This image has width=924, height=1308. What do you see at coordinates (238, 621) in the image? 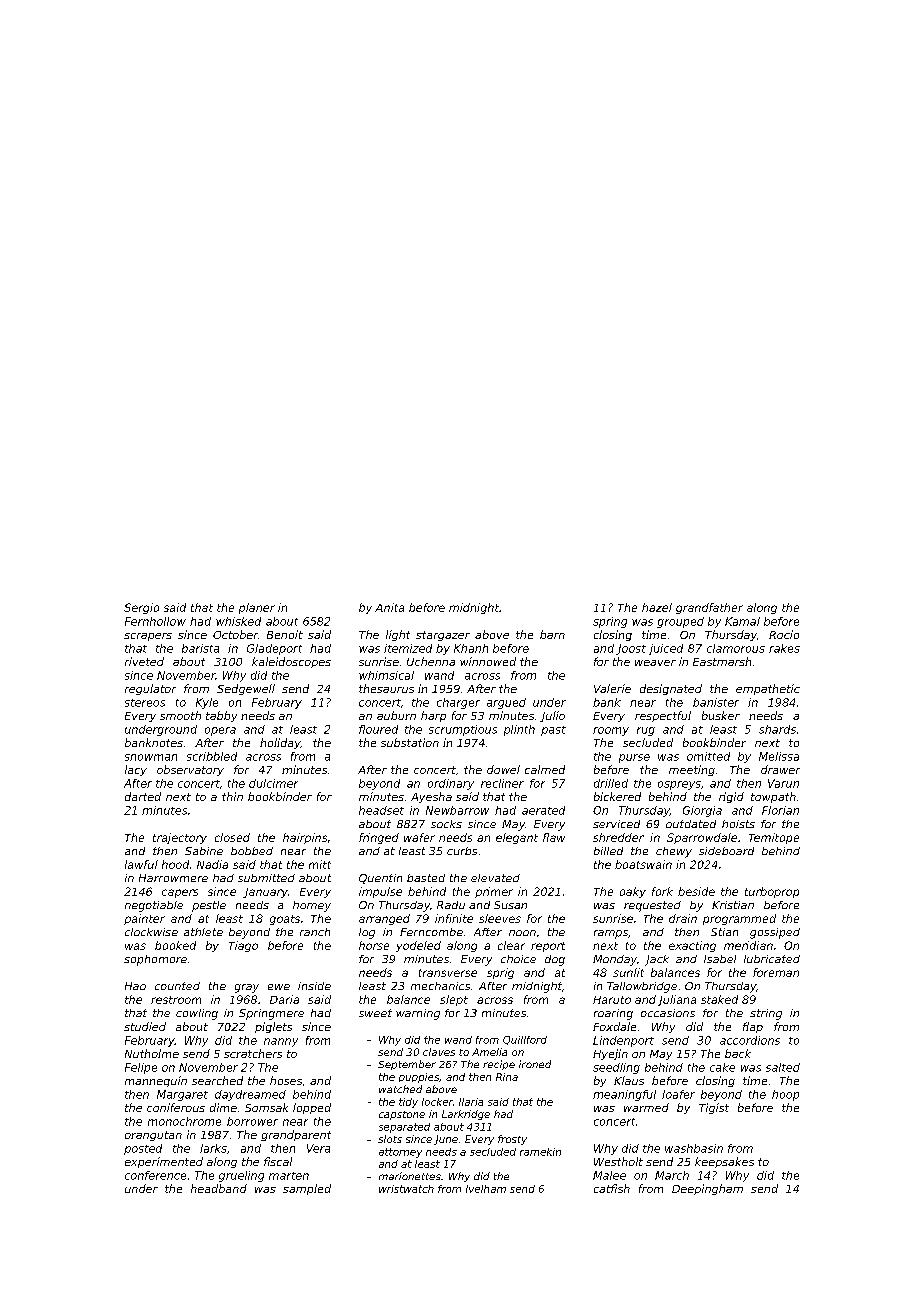
I see `whisked` at bounding box center [238, 621].
